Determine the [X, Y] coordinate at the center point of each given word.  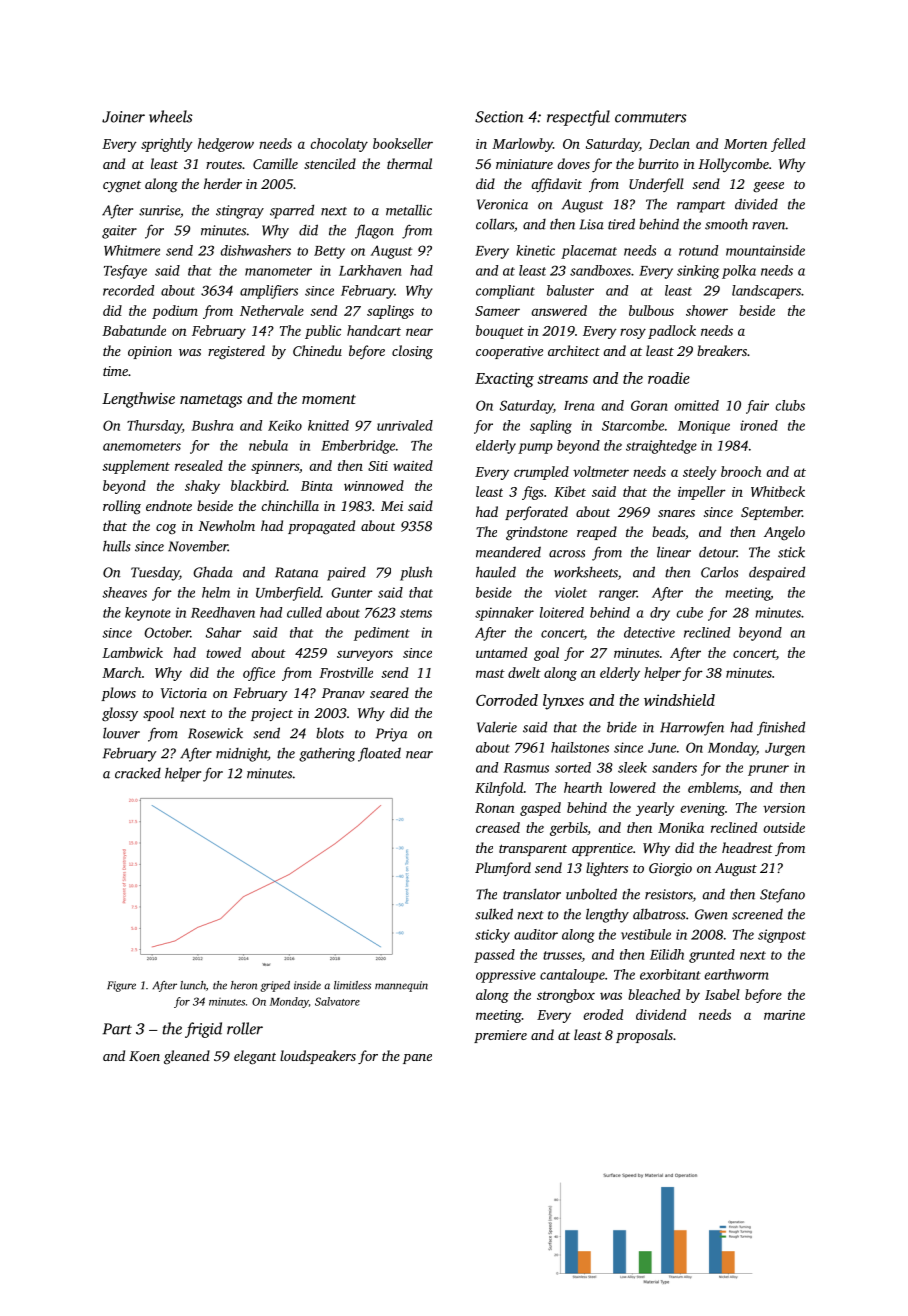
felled [788, 145]
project [272, 714]
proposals [644, 1036]
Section [499, 117]
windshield [679, 700]
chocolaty [339, 145]
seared [389, 692]
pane [417, 1059]
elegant [255, 1057]
